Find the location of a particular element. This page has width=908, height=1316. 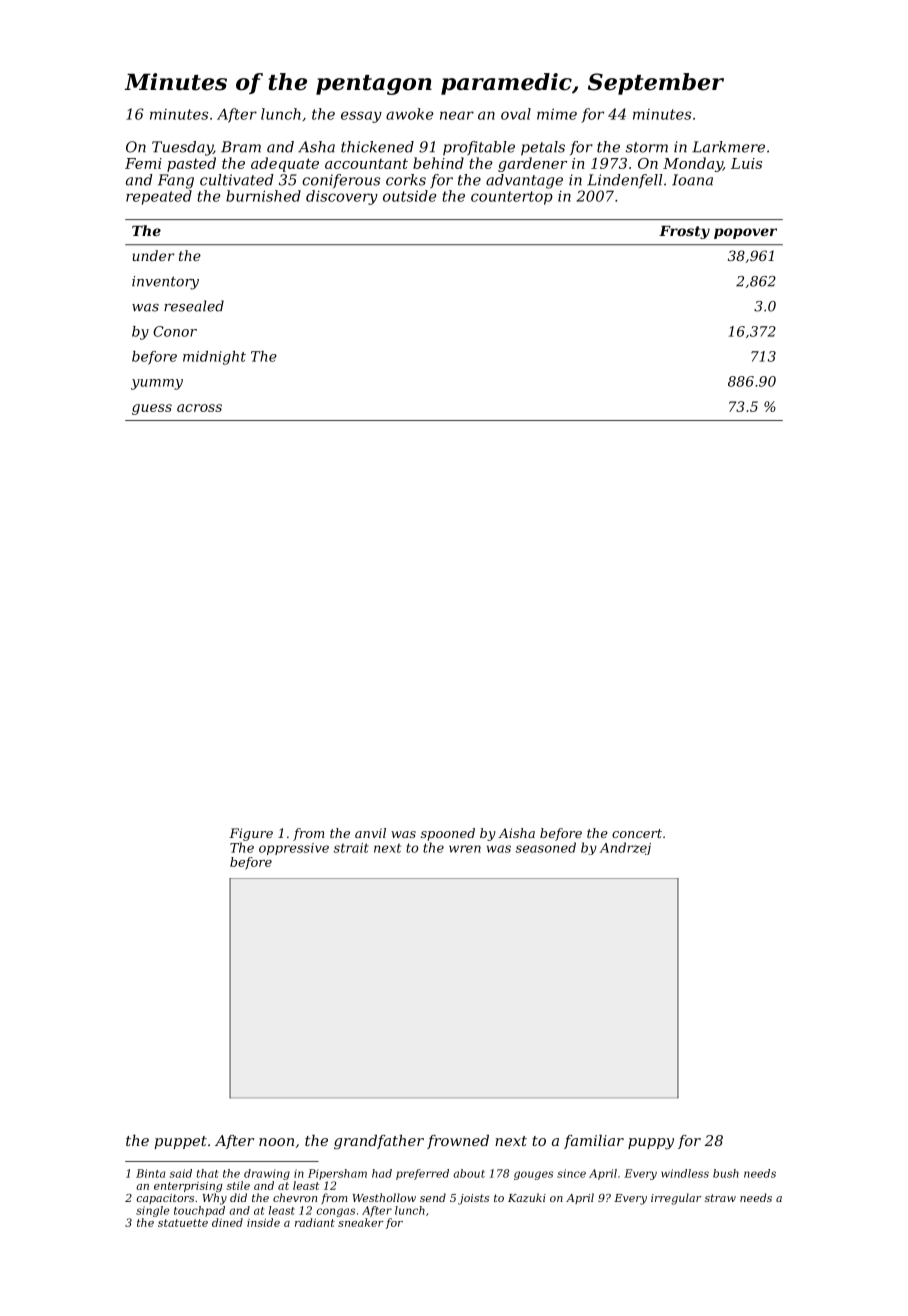

puppet is located at coordinates (180, 1142).
